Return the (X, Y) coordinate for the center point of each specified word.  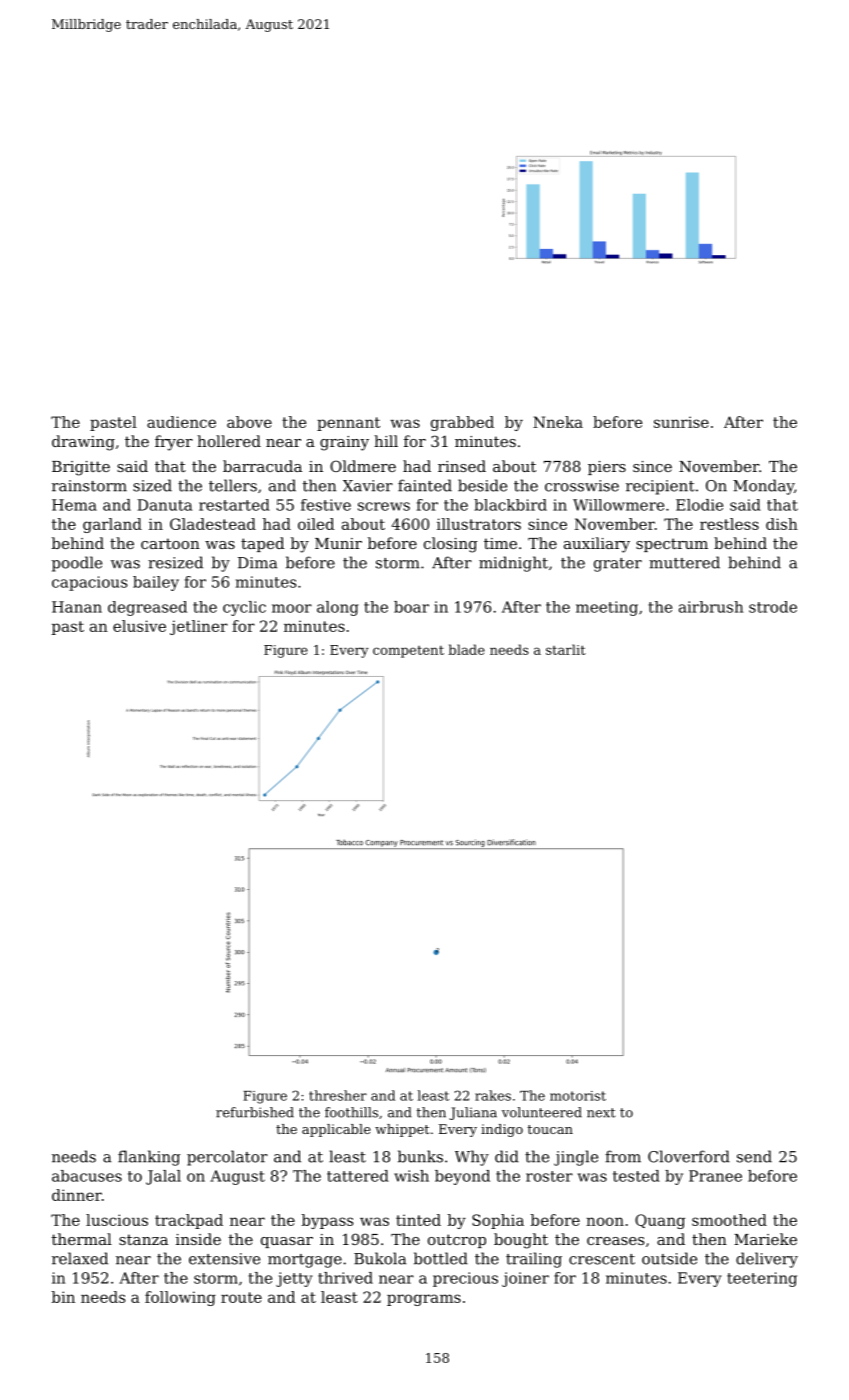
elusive (139, 626)
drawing (83, 443)
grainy (344, 443)
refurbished (255, 1112)
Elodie (699, 505)
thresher (338, 1095)
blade (466, 649)
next (601, 1113)
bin (63, 1297)
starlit (566, 649)
